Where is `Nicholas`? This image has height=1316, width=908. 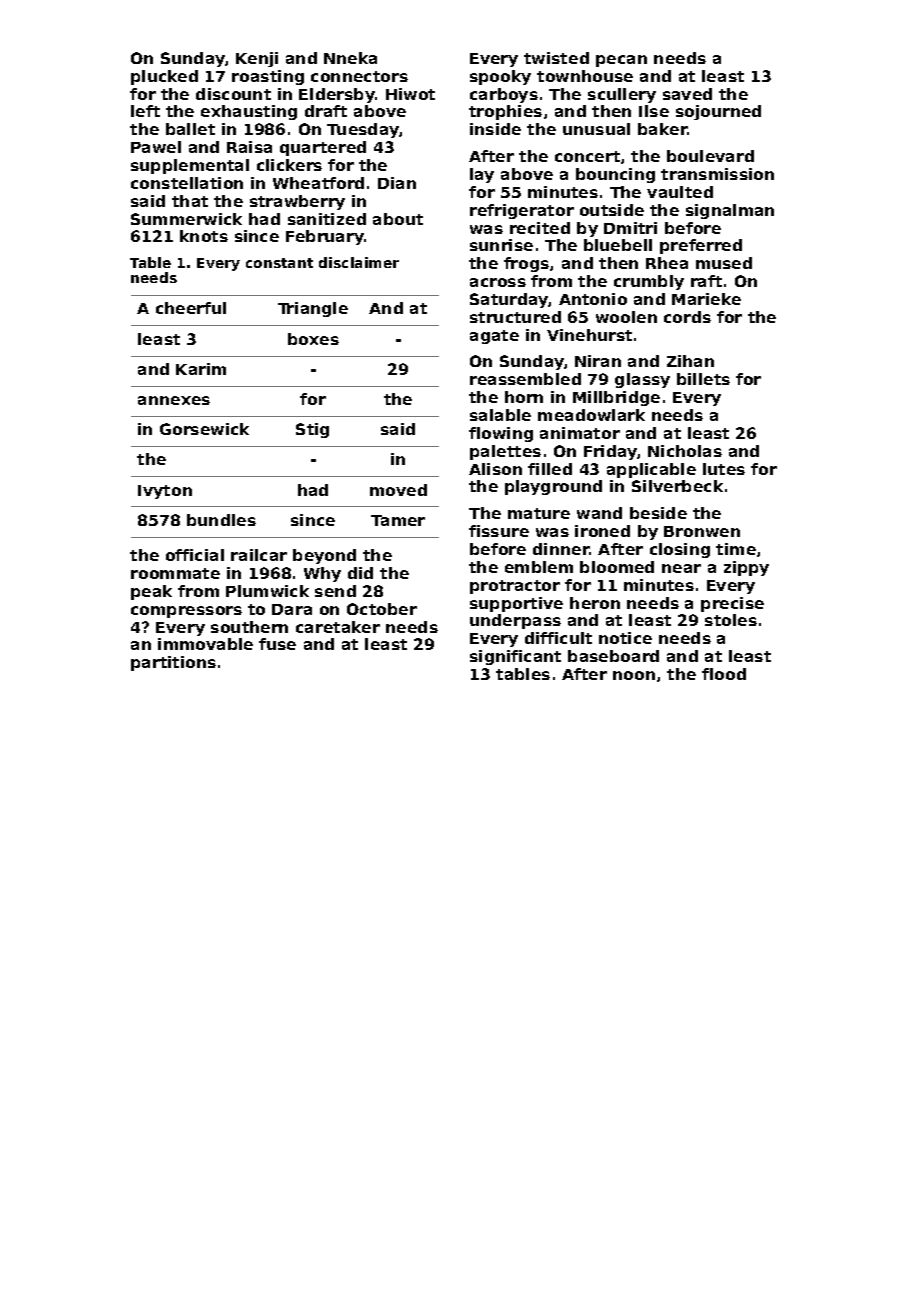 Nicholas is located at coordinates (685, 451).
